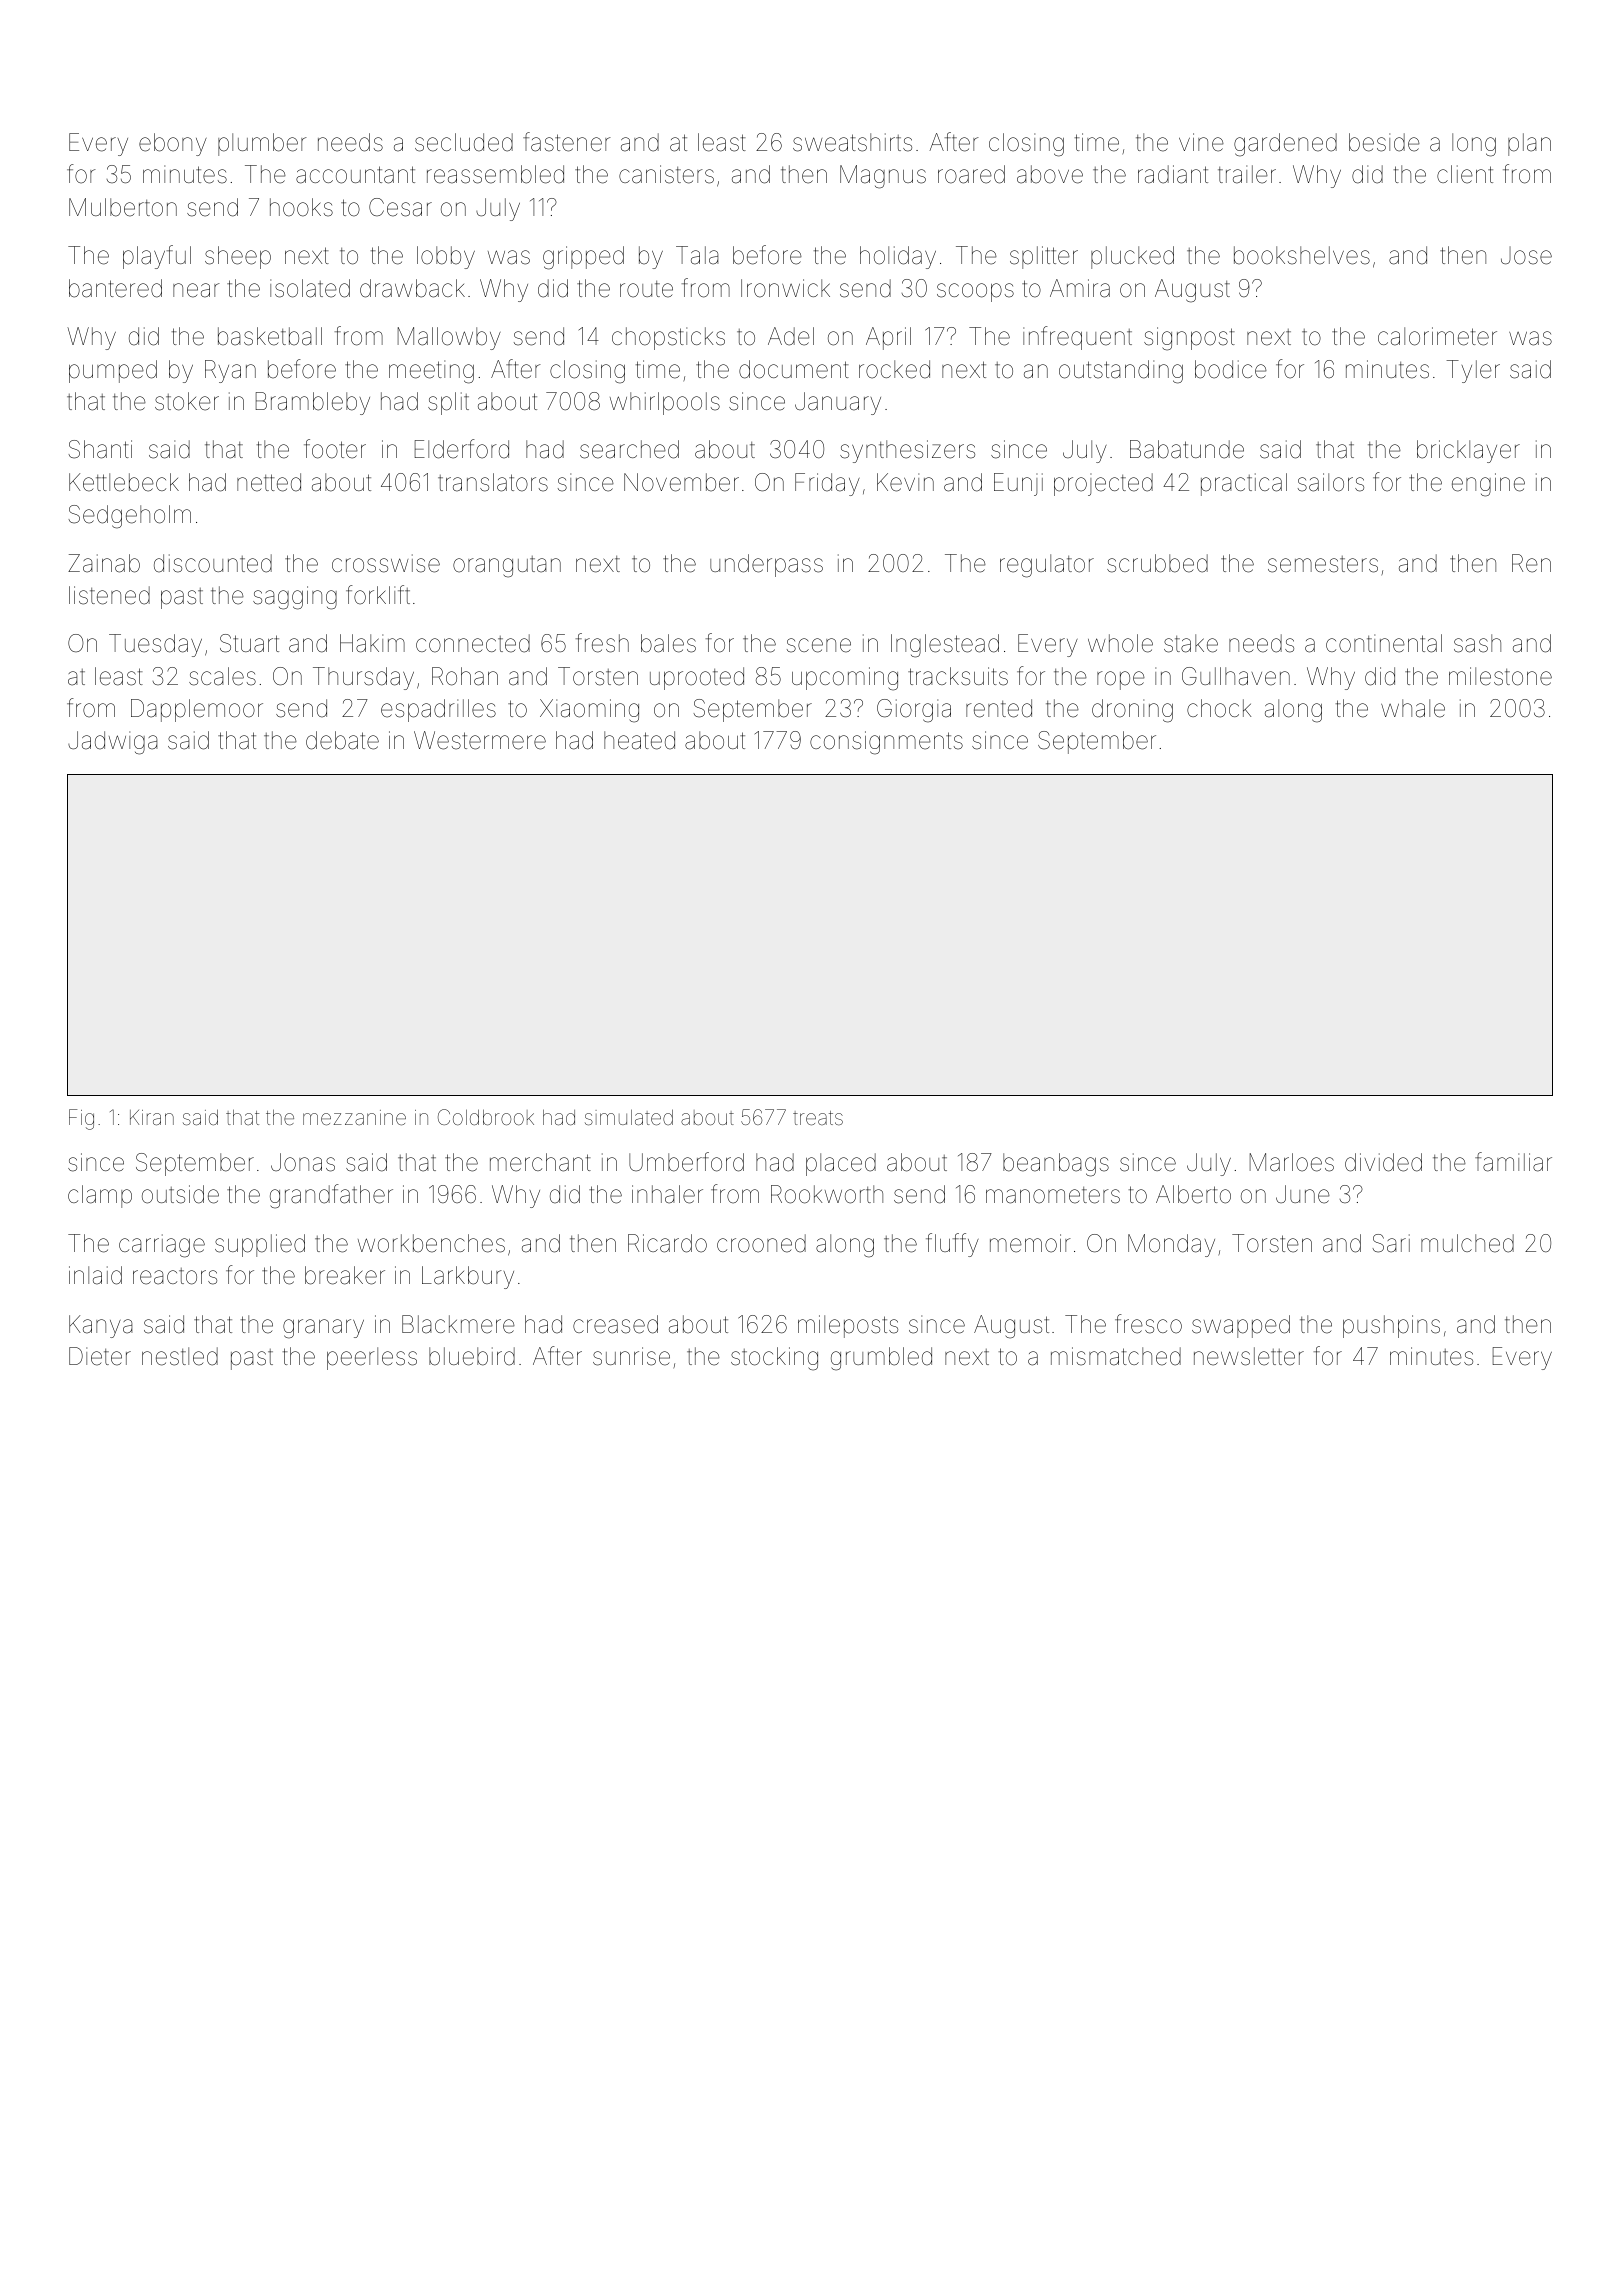 The image size is (1620, 2292). What do you see at coordinates (113, 743) in the page?
I see `Jadwiga` at bounding box center [113, 743].
